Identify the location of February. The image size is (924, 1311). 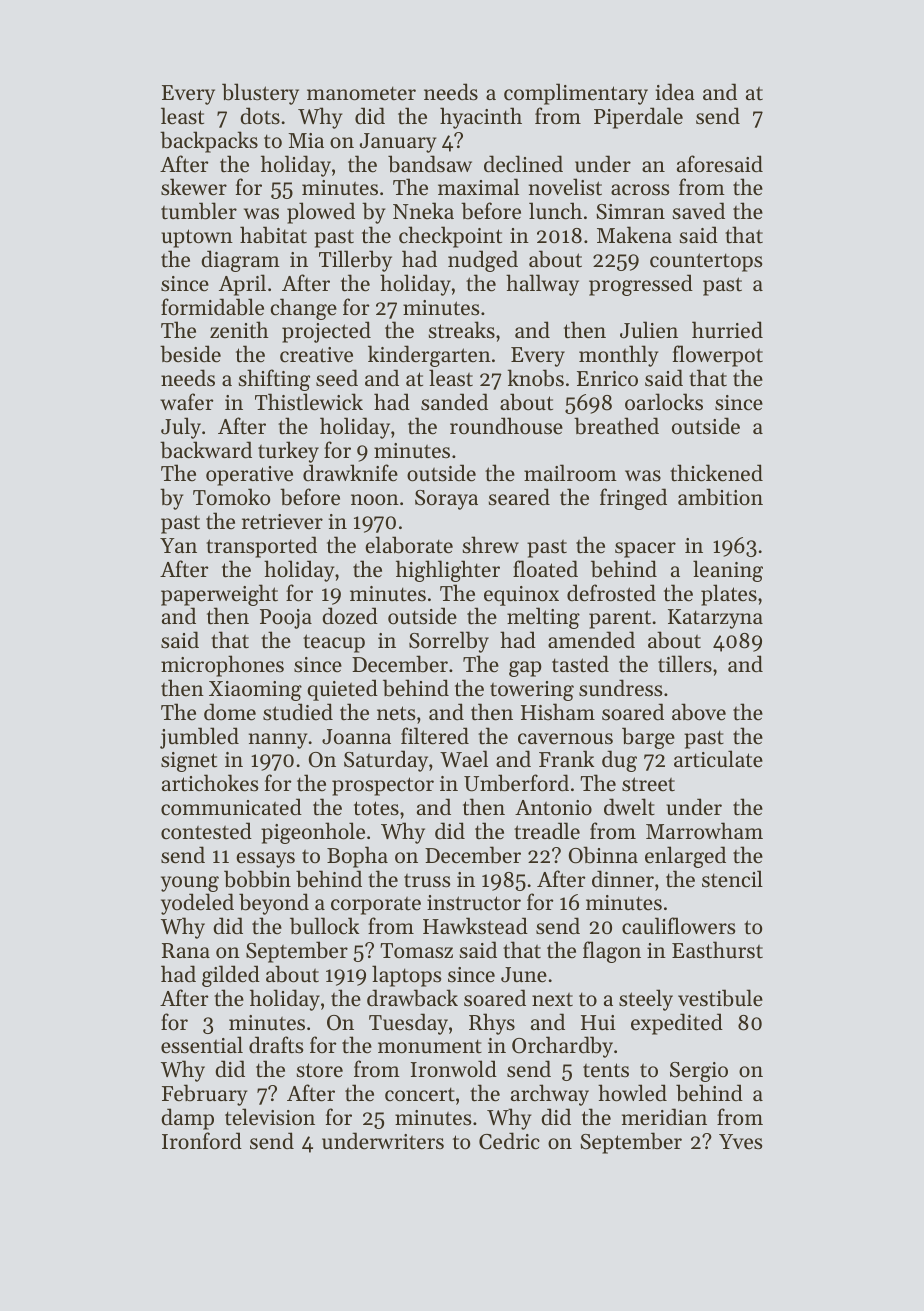
(204, 1095).
